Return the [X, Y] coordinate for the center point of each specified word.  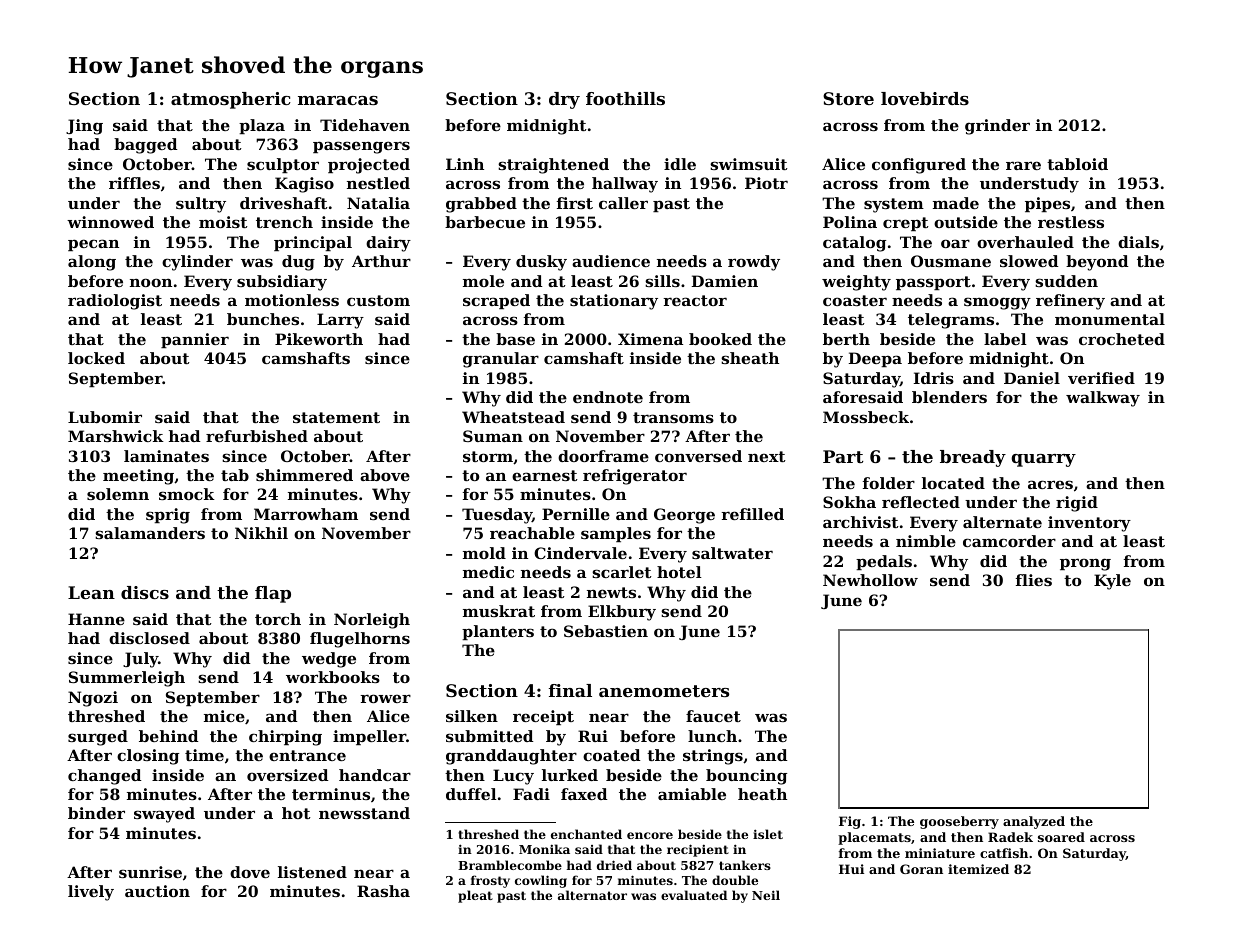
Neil [766, 895]
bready [973, 458]
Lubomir [105, 417]
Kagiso [304, 185]
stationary [614, 302]
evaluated [694, 895]
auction [157, 891]
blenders [949, 397]
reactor [695, 300]
